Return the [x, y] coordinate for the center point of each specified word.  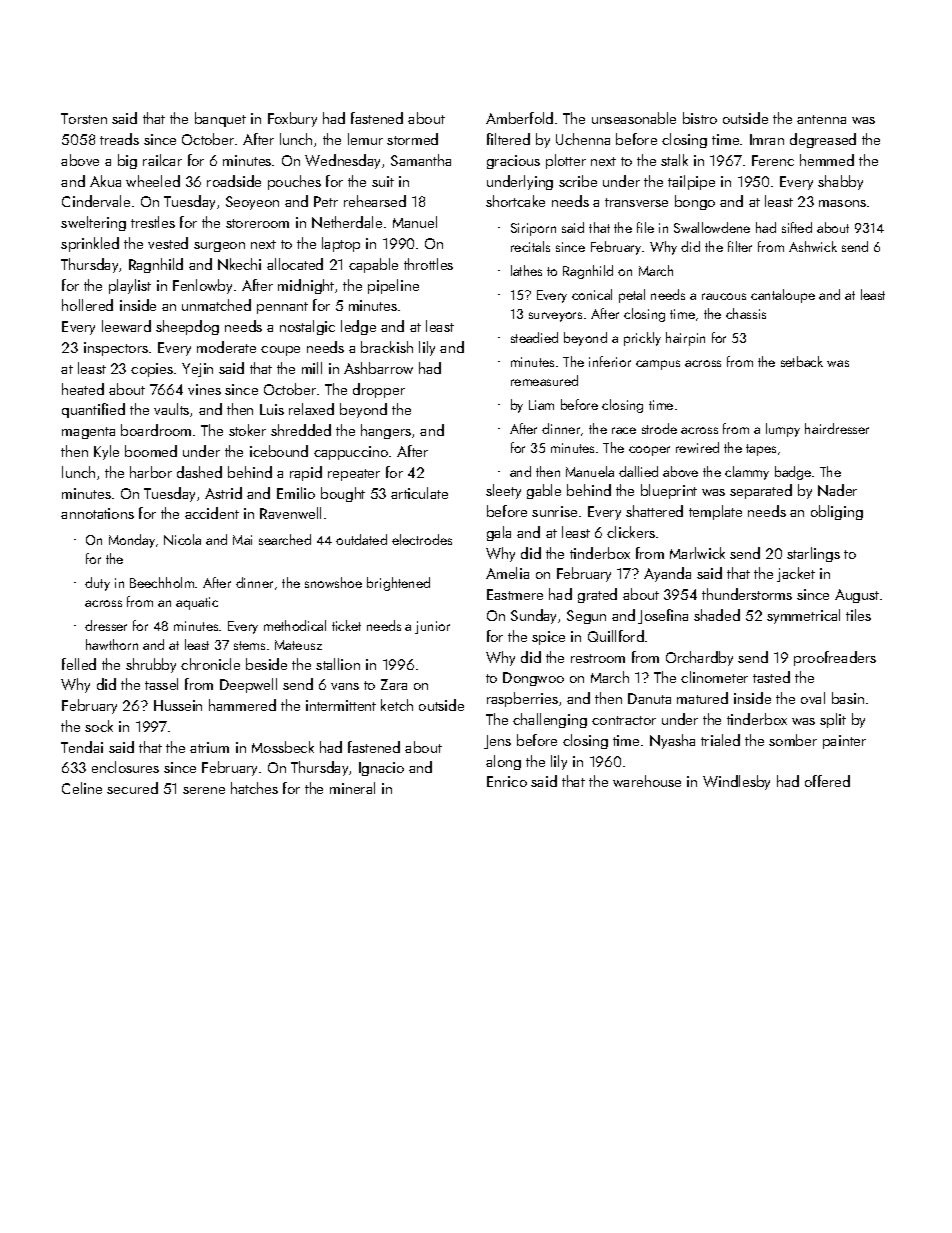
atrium [209, 747]
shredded [301, 430]
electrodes [422, 539]
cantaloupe [783, 296]
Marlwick [697, 553]
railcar [162, 160]
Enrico [507, 781]
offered [827, 781]
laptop [341, 244]
